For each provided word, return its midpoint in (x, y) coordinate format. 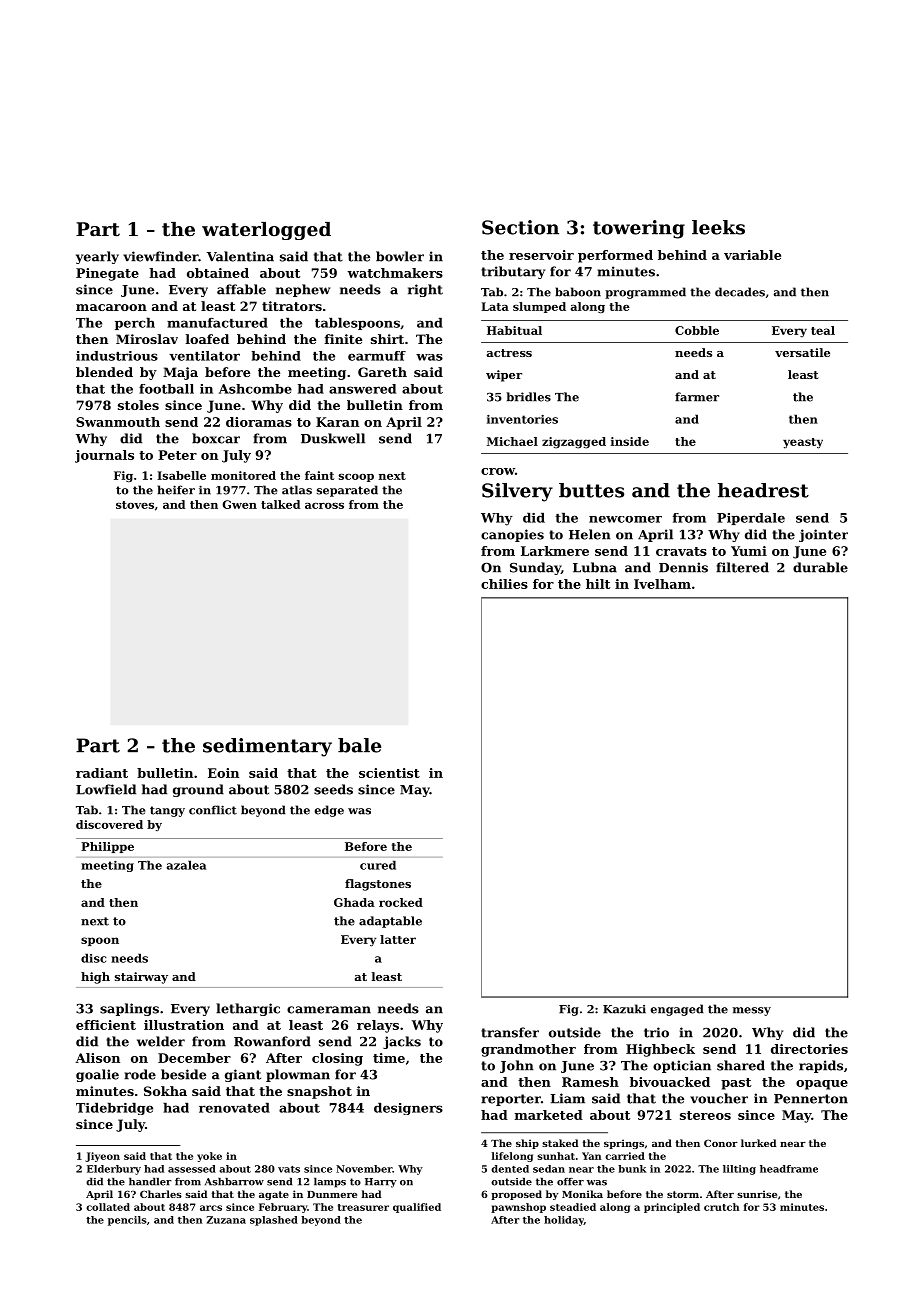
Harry (381, 1183)
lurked (758, 1143)
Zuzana (226, 1220)
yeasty (803, 443)
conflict (213, 810)
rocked (401, 902)
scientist (389, 773)
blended (104, 372)
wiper (504, 376)
